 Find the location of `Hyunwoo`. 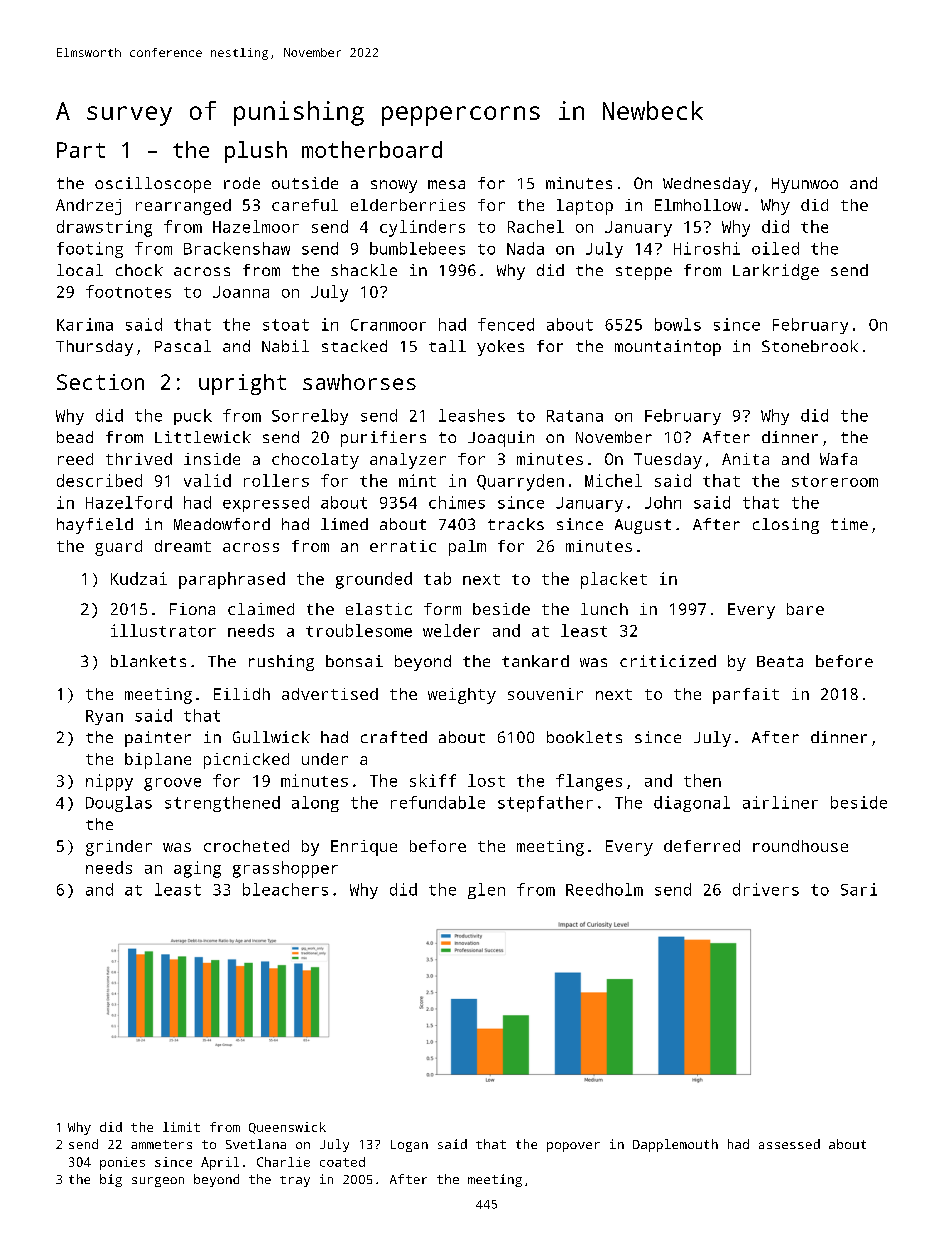

Hyunwoo is located at coordinates (805, 185).
